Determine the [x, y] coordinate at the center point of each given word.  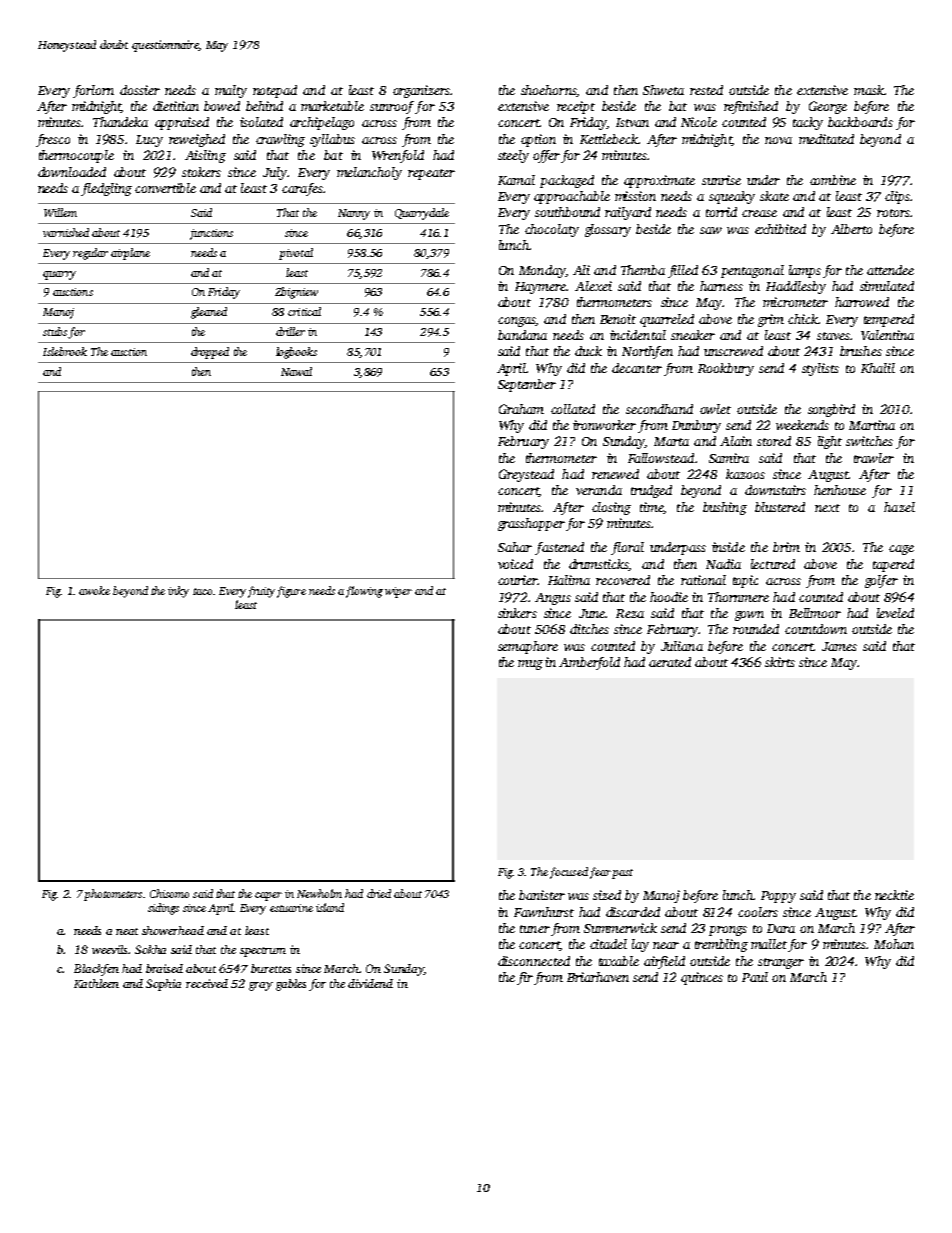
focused [569, 873]
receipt [576, 107]
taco [202, 591]
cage [901, 550]
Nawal [296, 371]
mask [869, 90]
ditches [589, 629]
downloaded [72, 172]
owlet [715, 409]
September [527, 385]
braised [164, 968]
